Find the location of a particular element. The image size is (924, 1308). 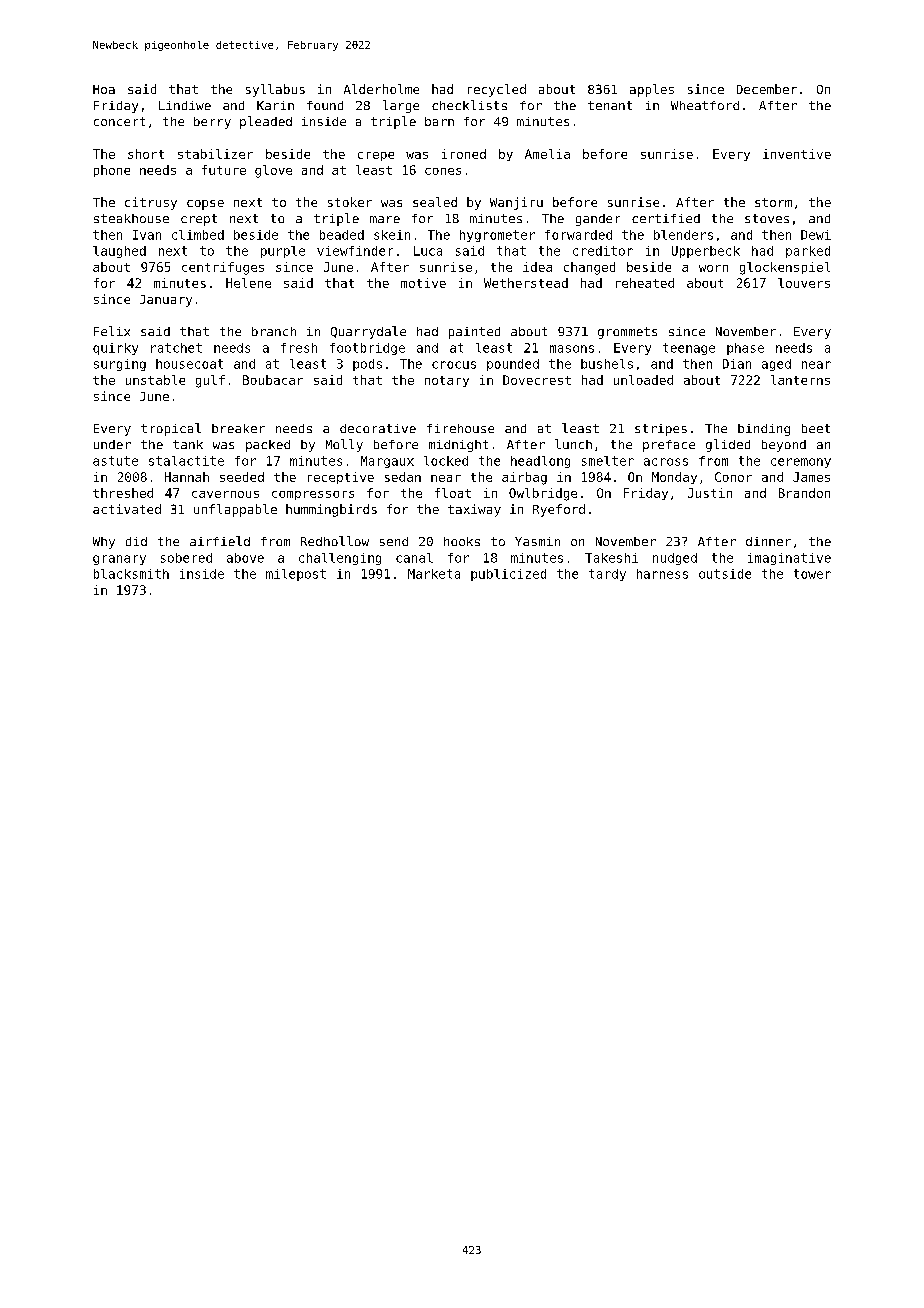

purple is located at coordinates (283, 252).
